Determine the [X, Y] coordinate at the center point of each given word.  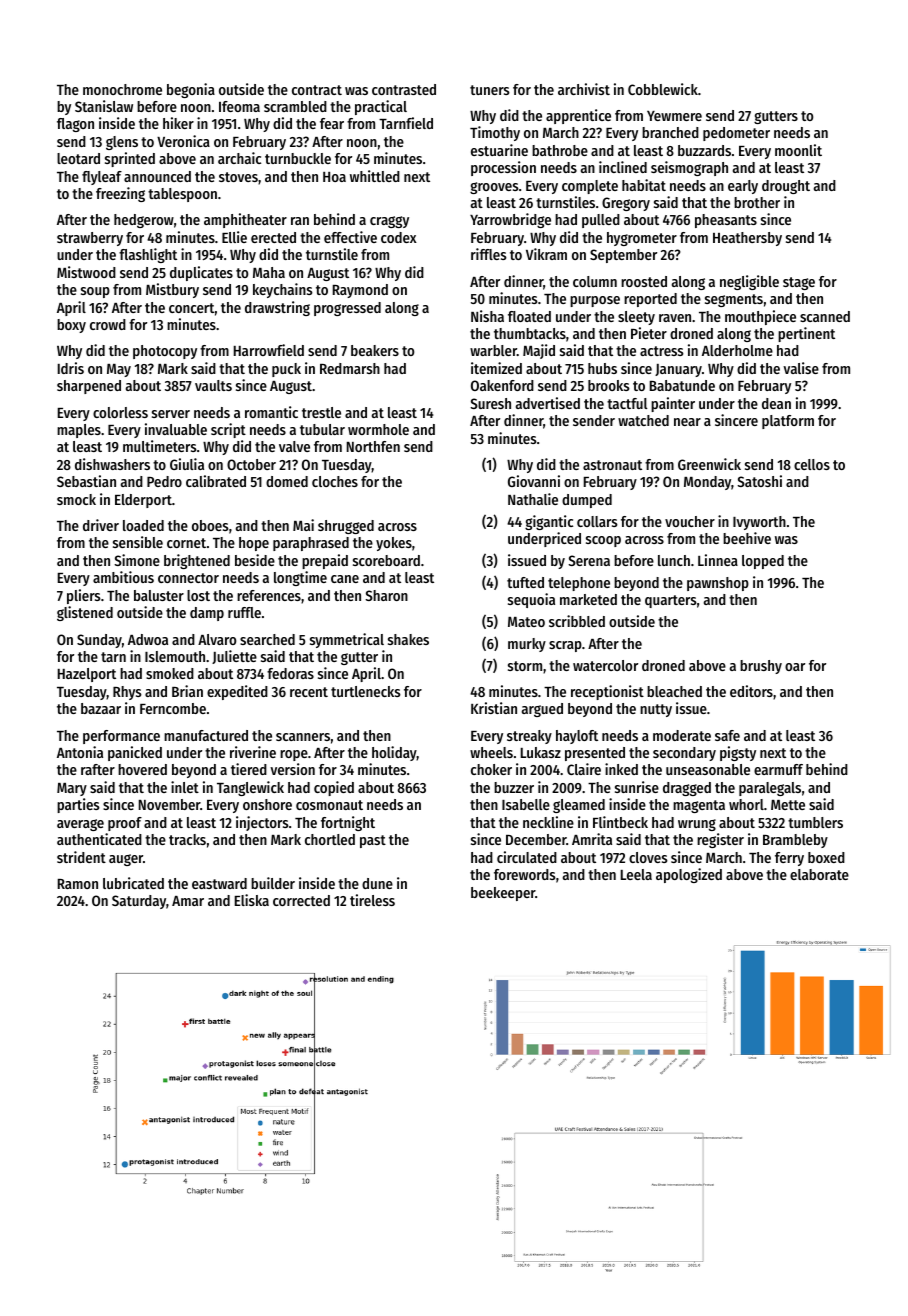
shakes [408, 639]
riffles [489, 254]
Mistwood [86, 272]
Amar [188, 901]
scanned [825, 316]
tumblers [815, 822]
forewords [525, 874]
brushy [761, 667]
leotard [78, 158]
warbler [493, 350]
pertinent [806, 334]
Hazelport [87, 675]
